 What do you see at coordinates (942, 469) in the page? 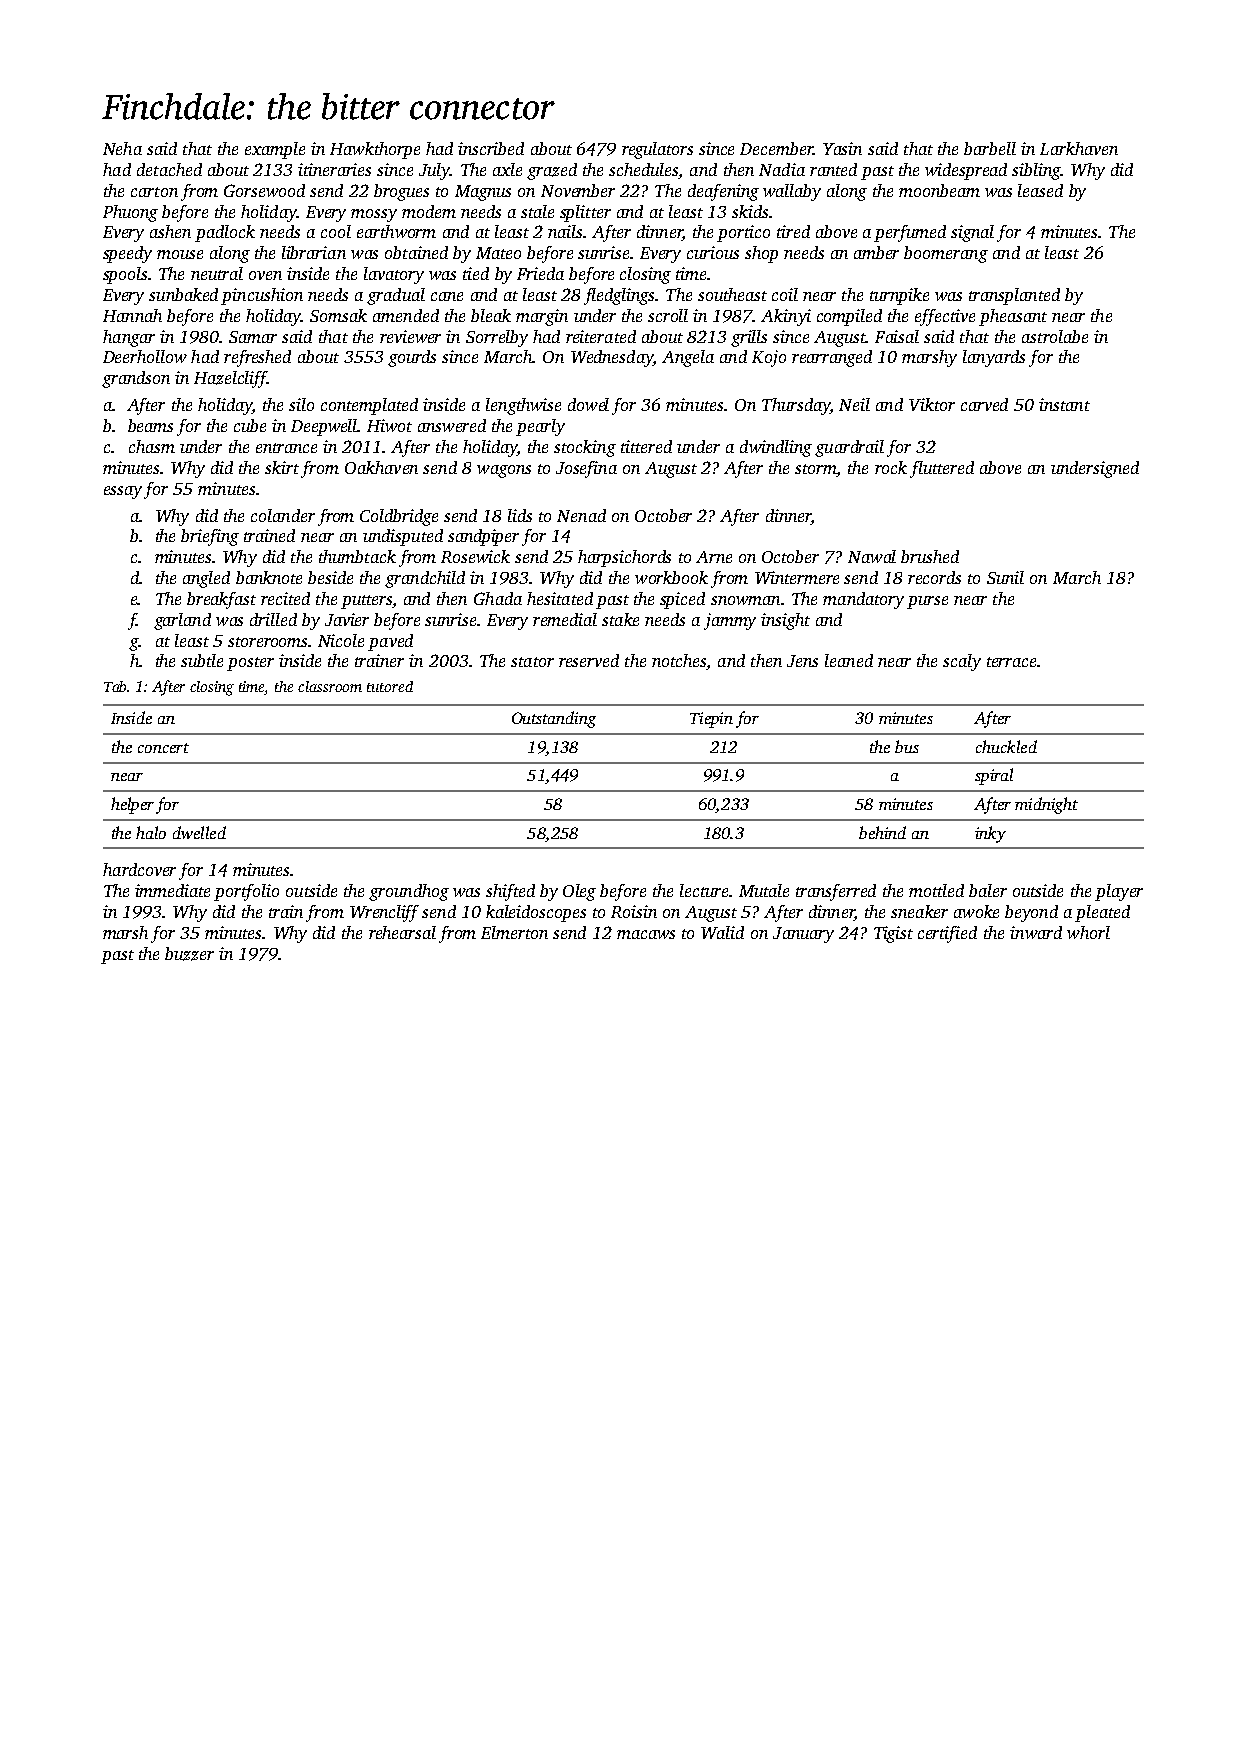
I see `fluttered` at bounding box center [942, 469].
